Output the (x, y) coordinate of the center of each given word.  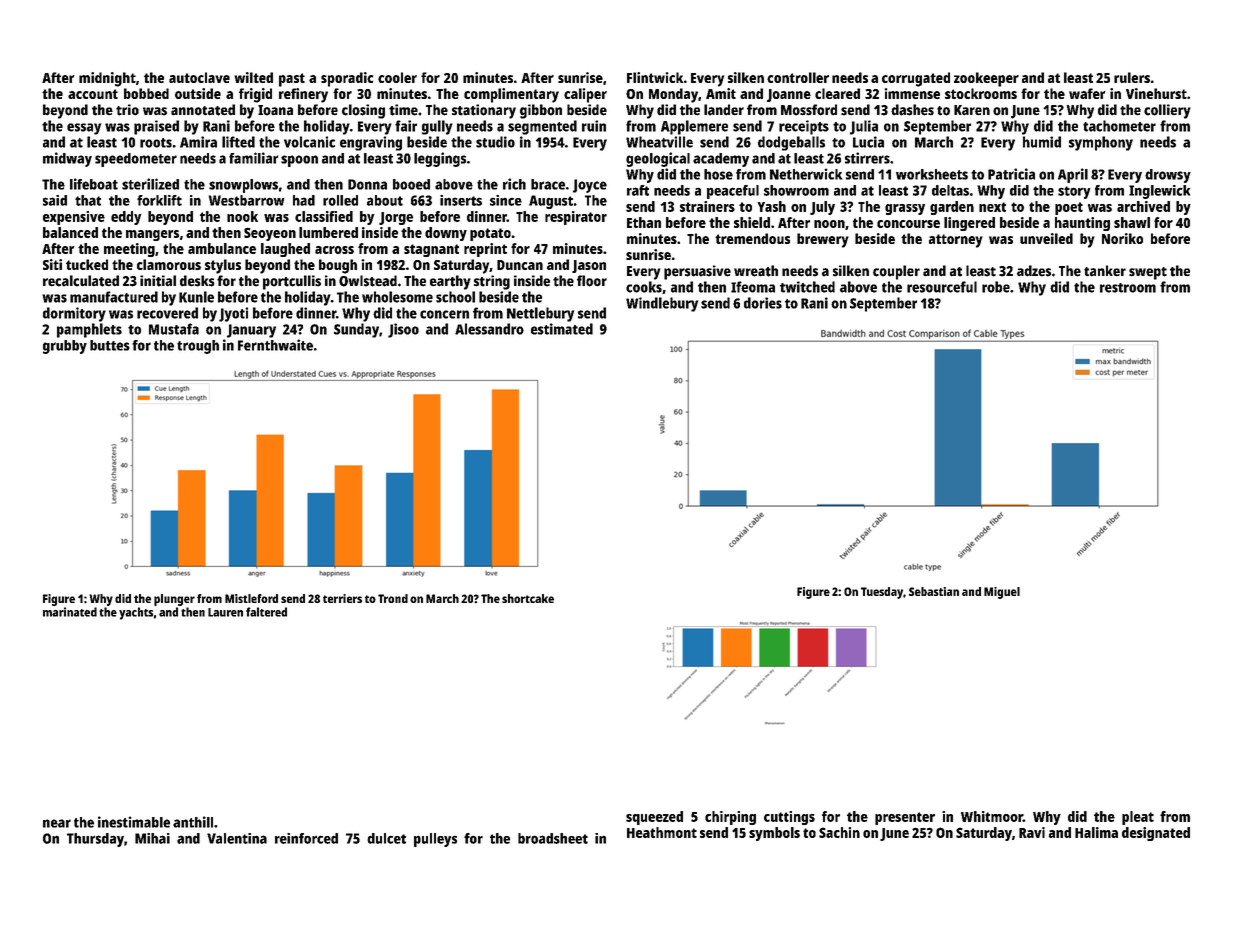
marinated (70, 612)
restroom (1128, 288)
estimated (562, 329)
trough (198, 347)
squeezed (654, 818)
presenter (905, 818)
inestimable (134, 822)
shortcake (528, 598)
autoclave (199, 77)
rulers (1132, 77)
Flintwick (655, 77)
